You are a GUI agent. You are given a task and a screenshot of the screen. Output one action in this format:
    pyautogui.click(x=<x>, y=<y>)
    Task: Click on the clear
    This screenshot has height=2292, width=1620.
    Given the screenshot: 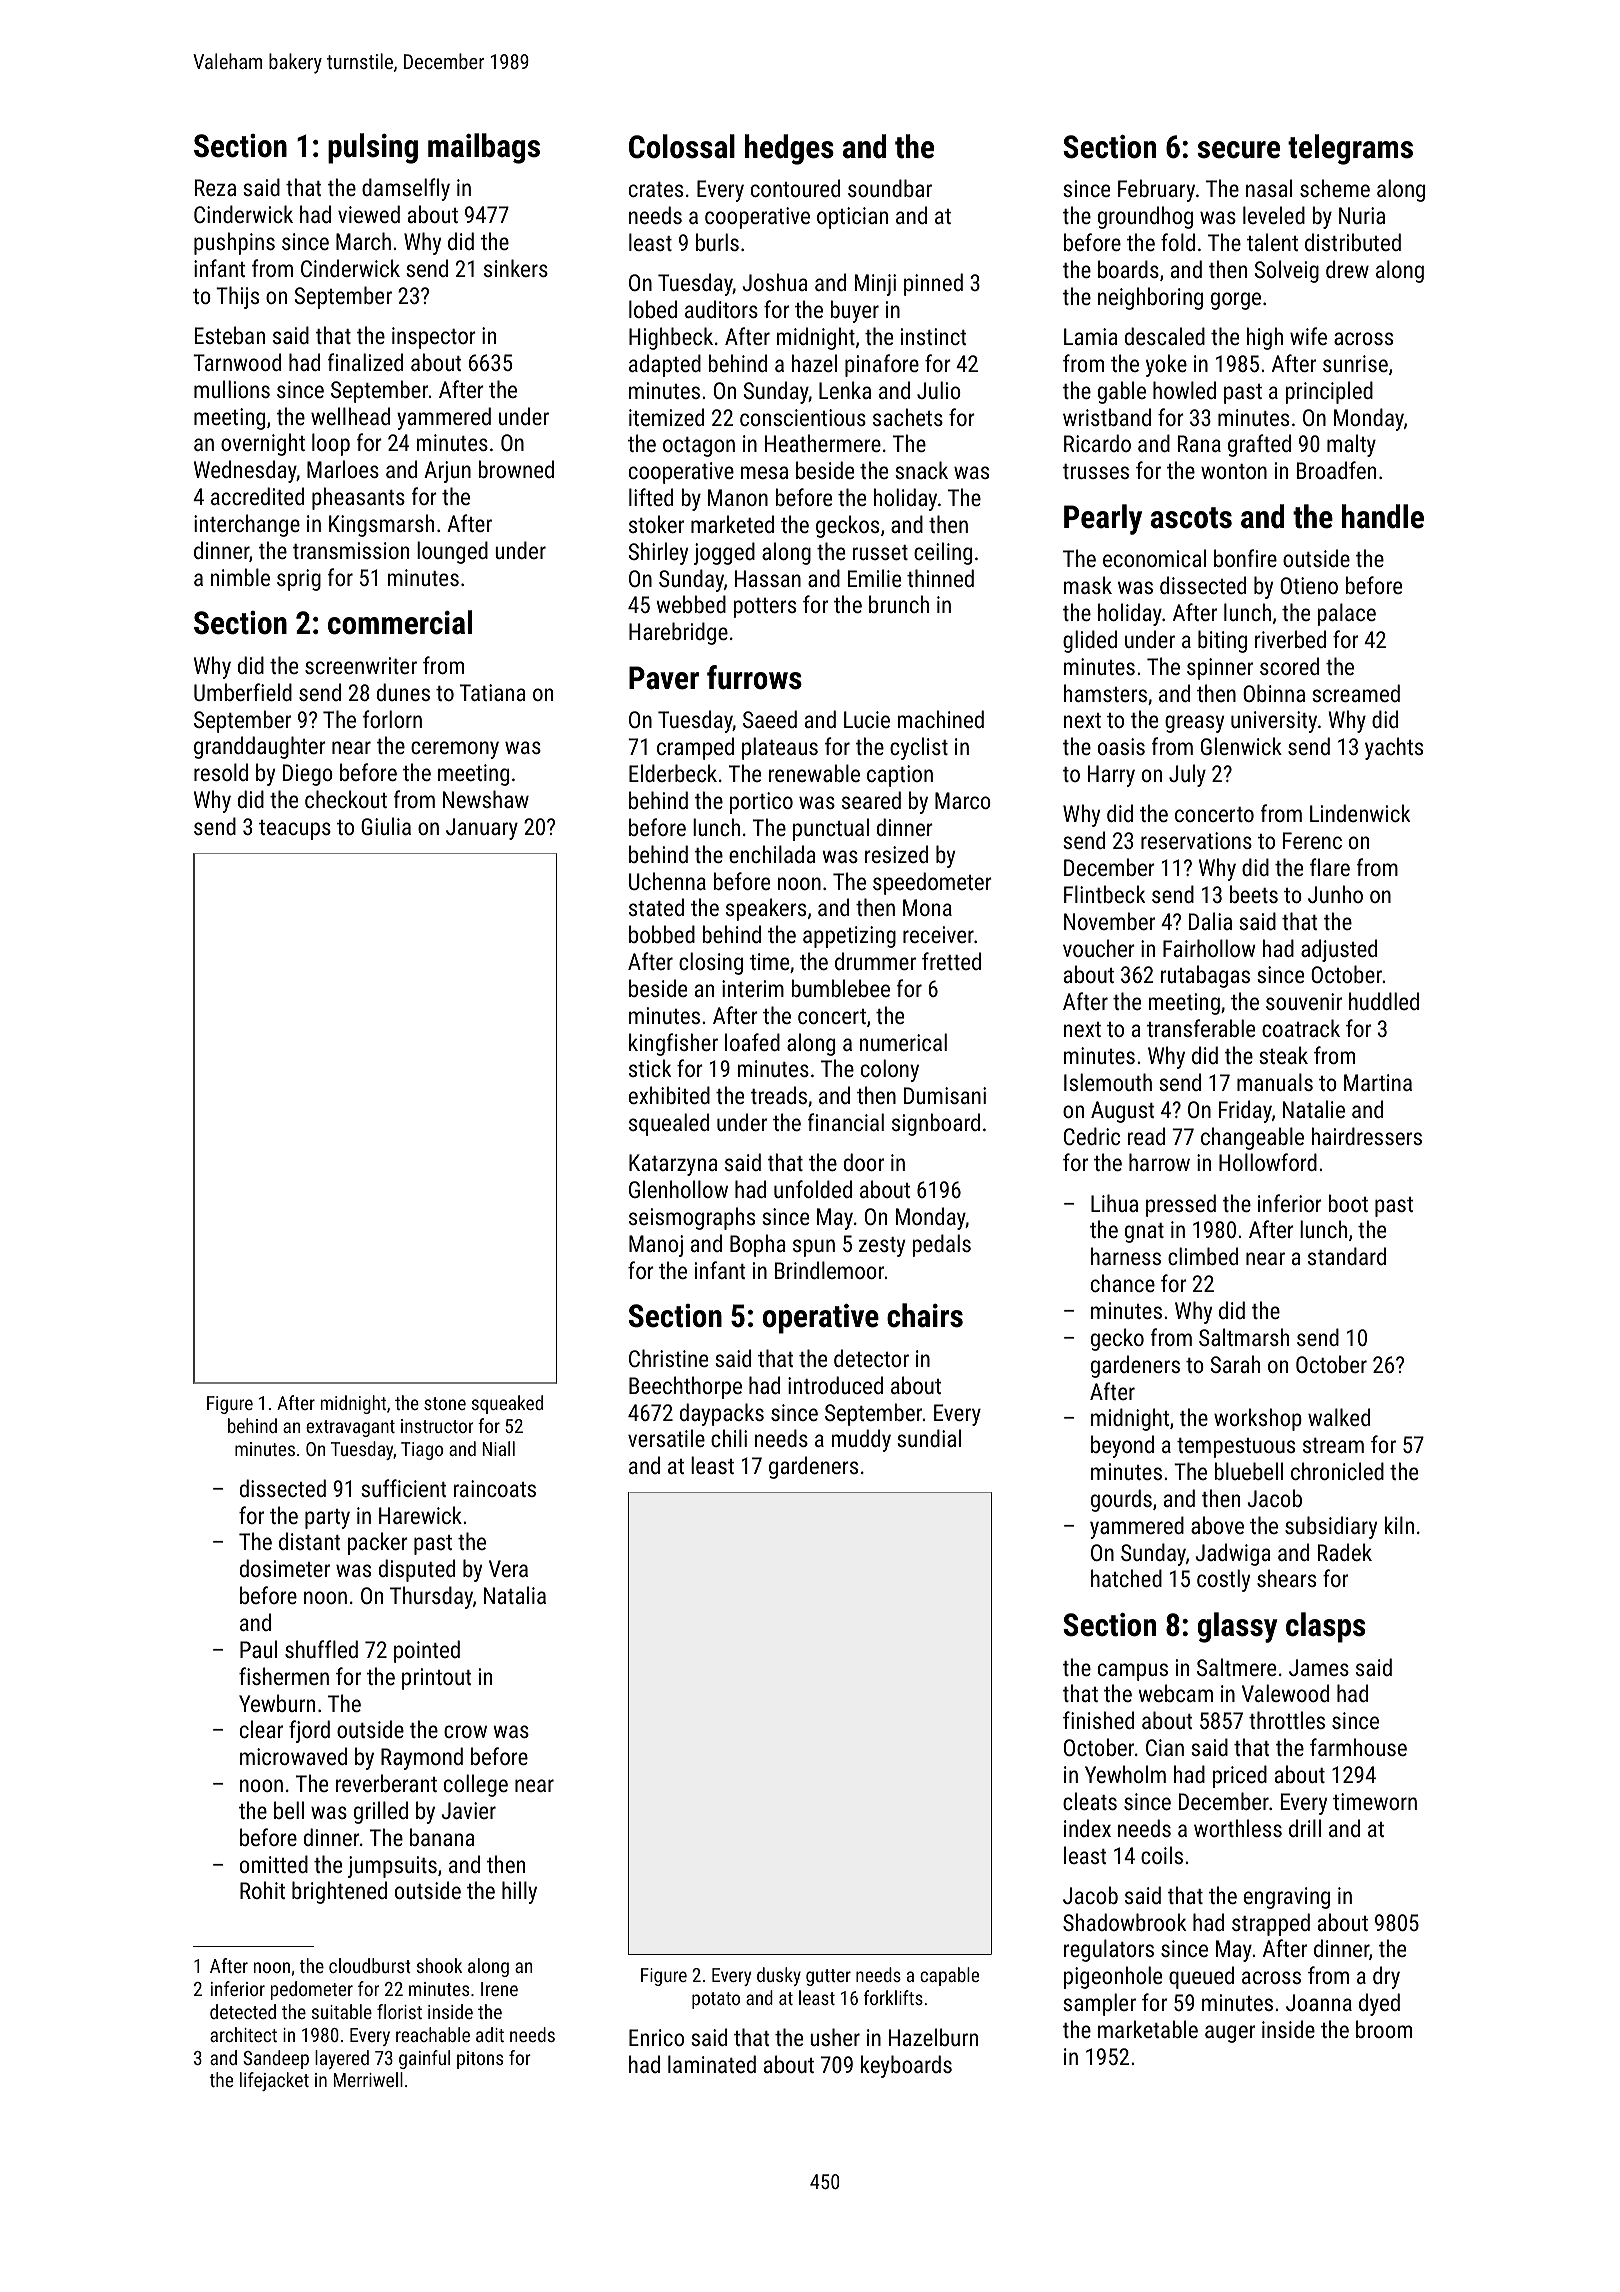 What is the action you would take?
    pyautogui.click(x=261, y=1729)
